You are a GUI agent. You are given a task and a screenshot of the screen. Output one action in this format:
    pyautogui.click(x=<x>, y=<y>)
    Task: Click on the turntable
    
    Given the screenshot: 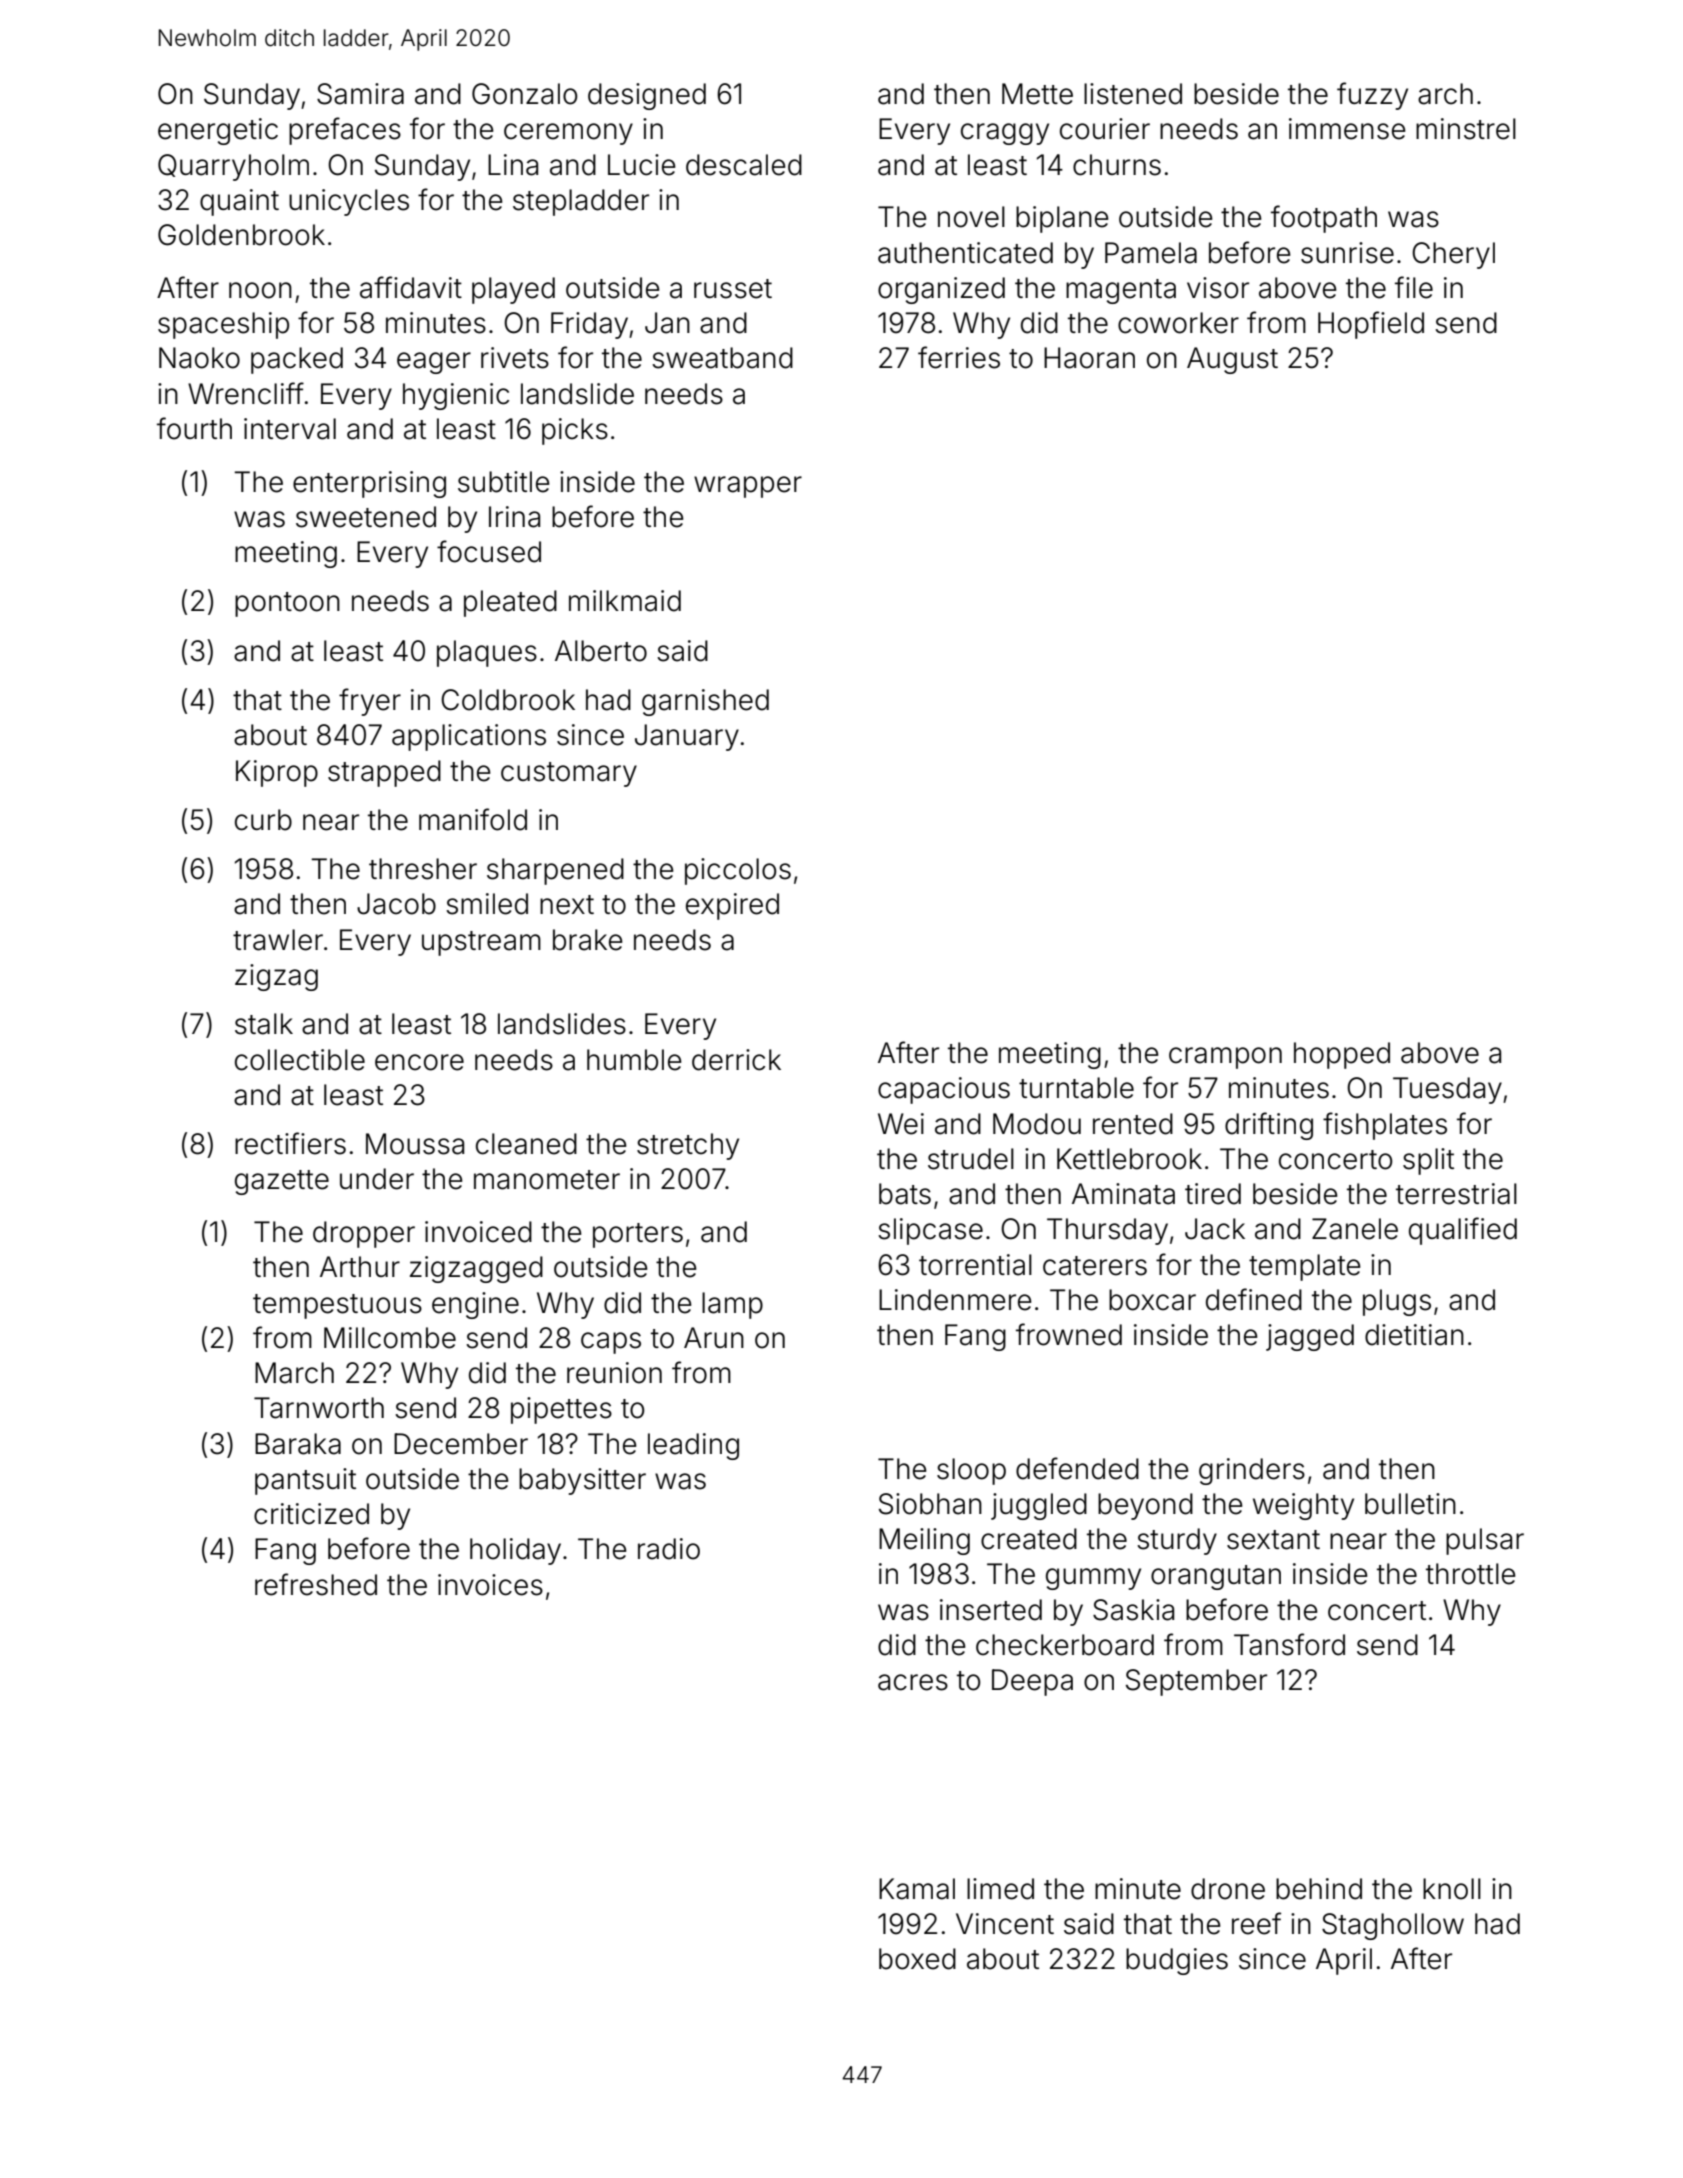 What is the action you would take?
    pyautogui.click(x=1076, y=1088)
